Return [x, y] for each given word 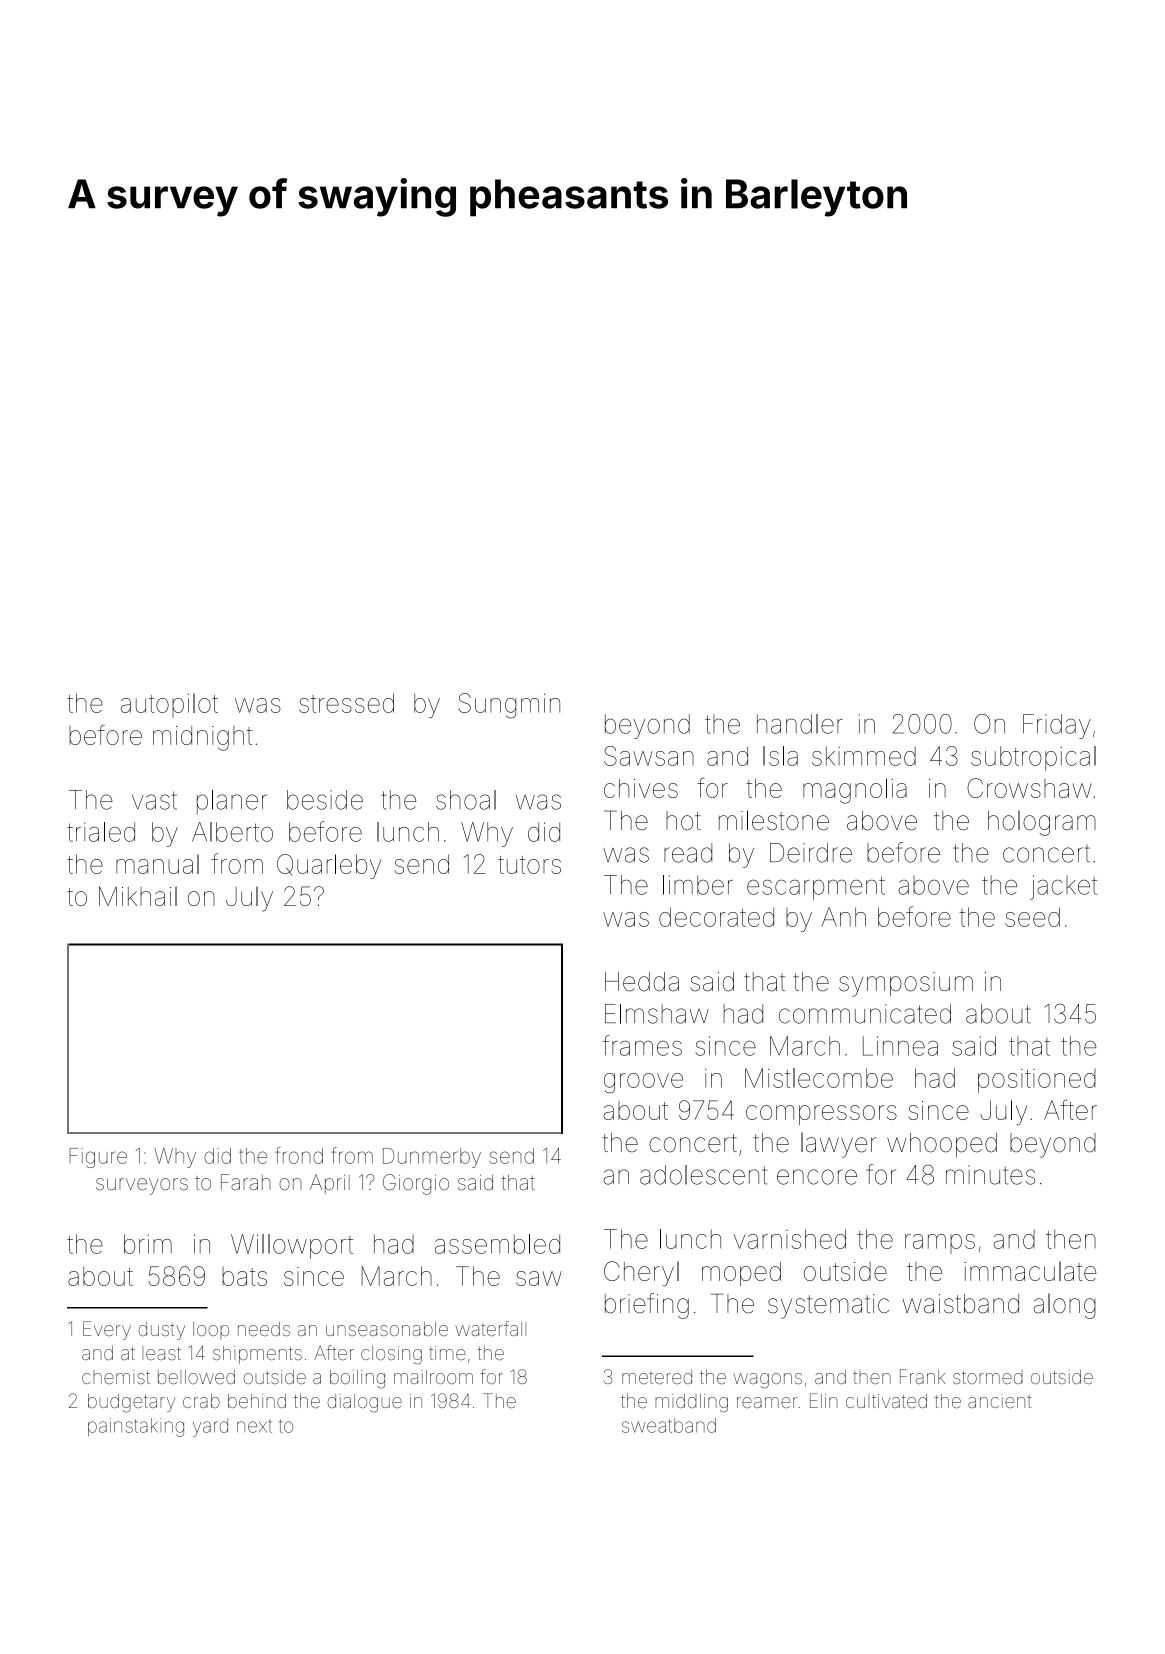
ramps [940, 1244]
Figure [98, 1158]
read [688, 853]
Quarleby [329, 866]
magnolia [855, 791]
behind [257, 1401]
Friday [1057, 726]
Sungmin [509, 706]
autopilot [169, 705]
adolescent [703, 1175]
